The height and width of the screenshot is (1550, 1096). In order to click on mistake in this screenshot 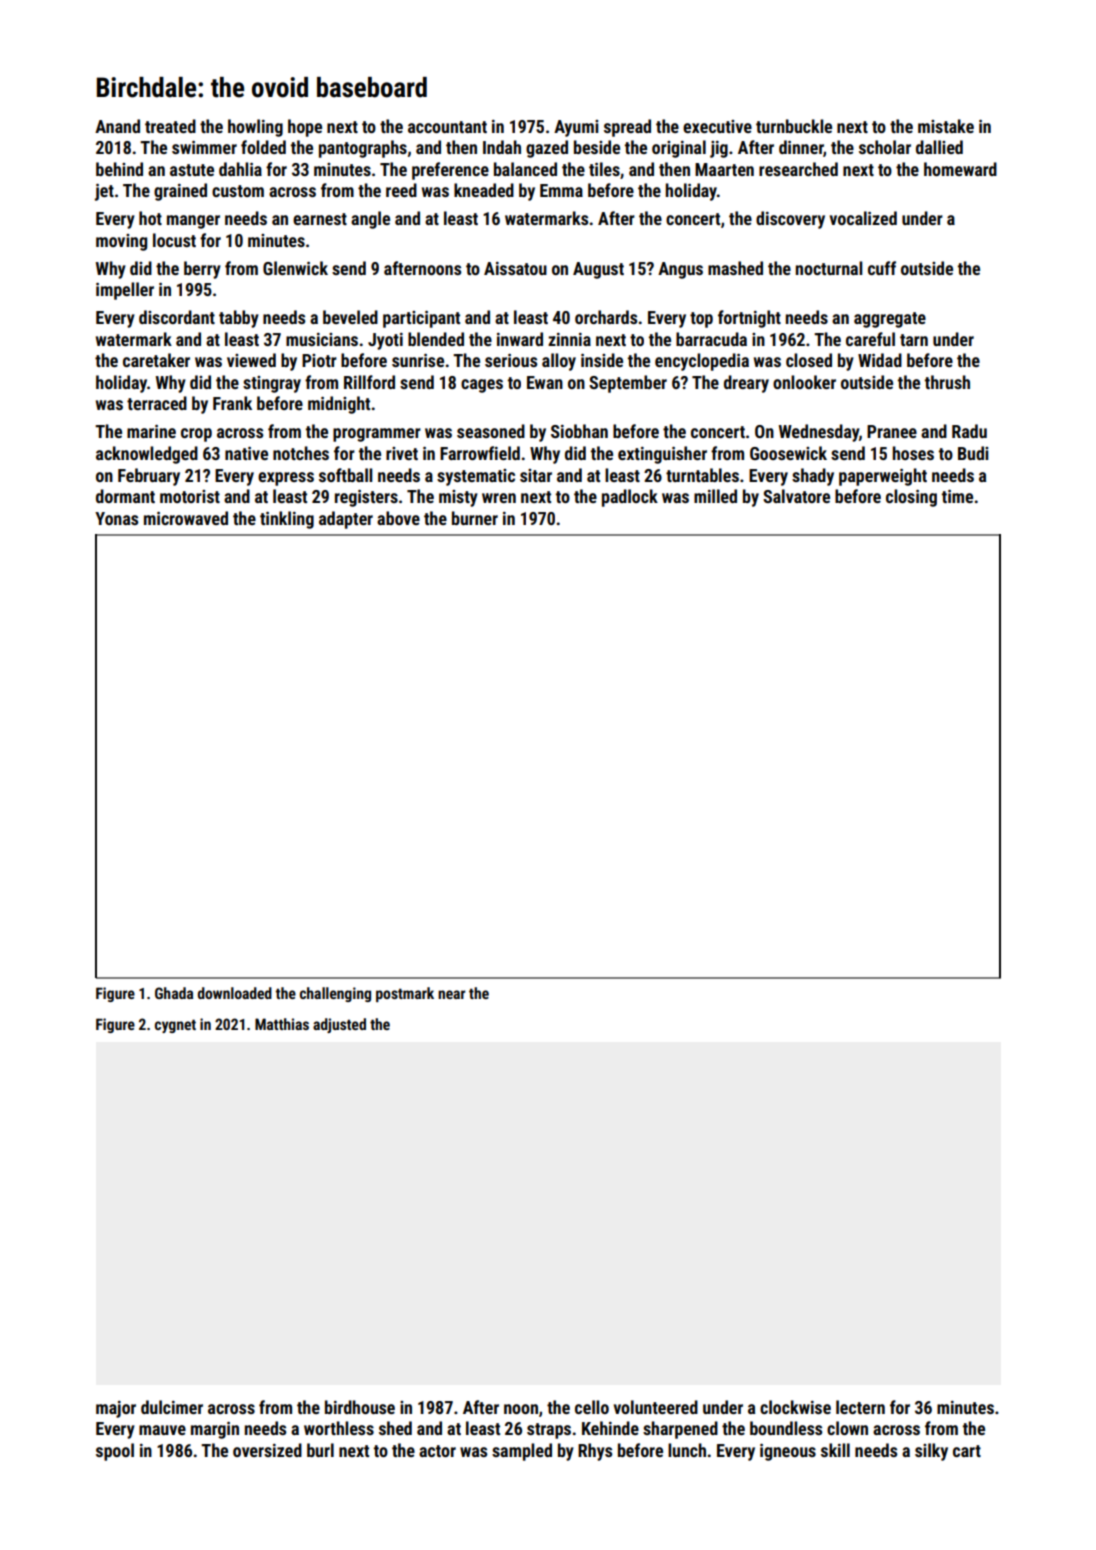, I will do `click(946, 126)`.
